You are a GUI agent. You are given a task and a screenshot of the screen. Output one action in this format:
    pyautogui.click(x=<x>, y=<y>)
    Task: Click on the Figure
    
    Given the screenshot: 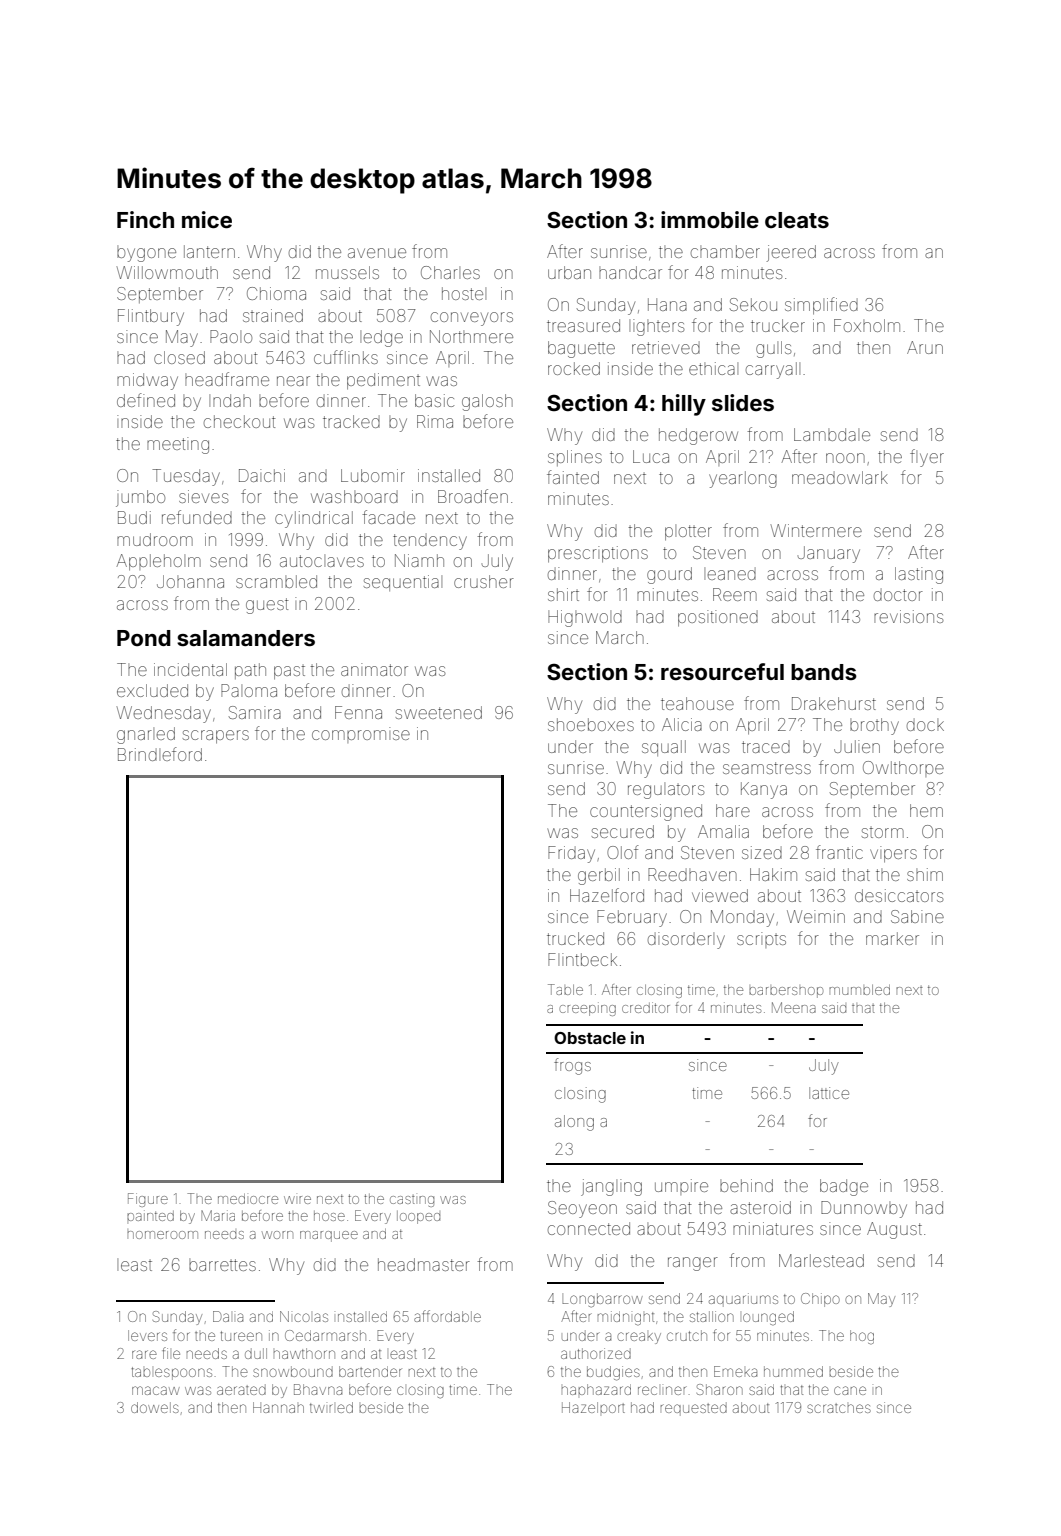 What is the action you would take?
    pyautogui.click(x=148, y=1200)
